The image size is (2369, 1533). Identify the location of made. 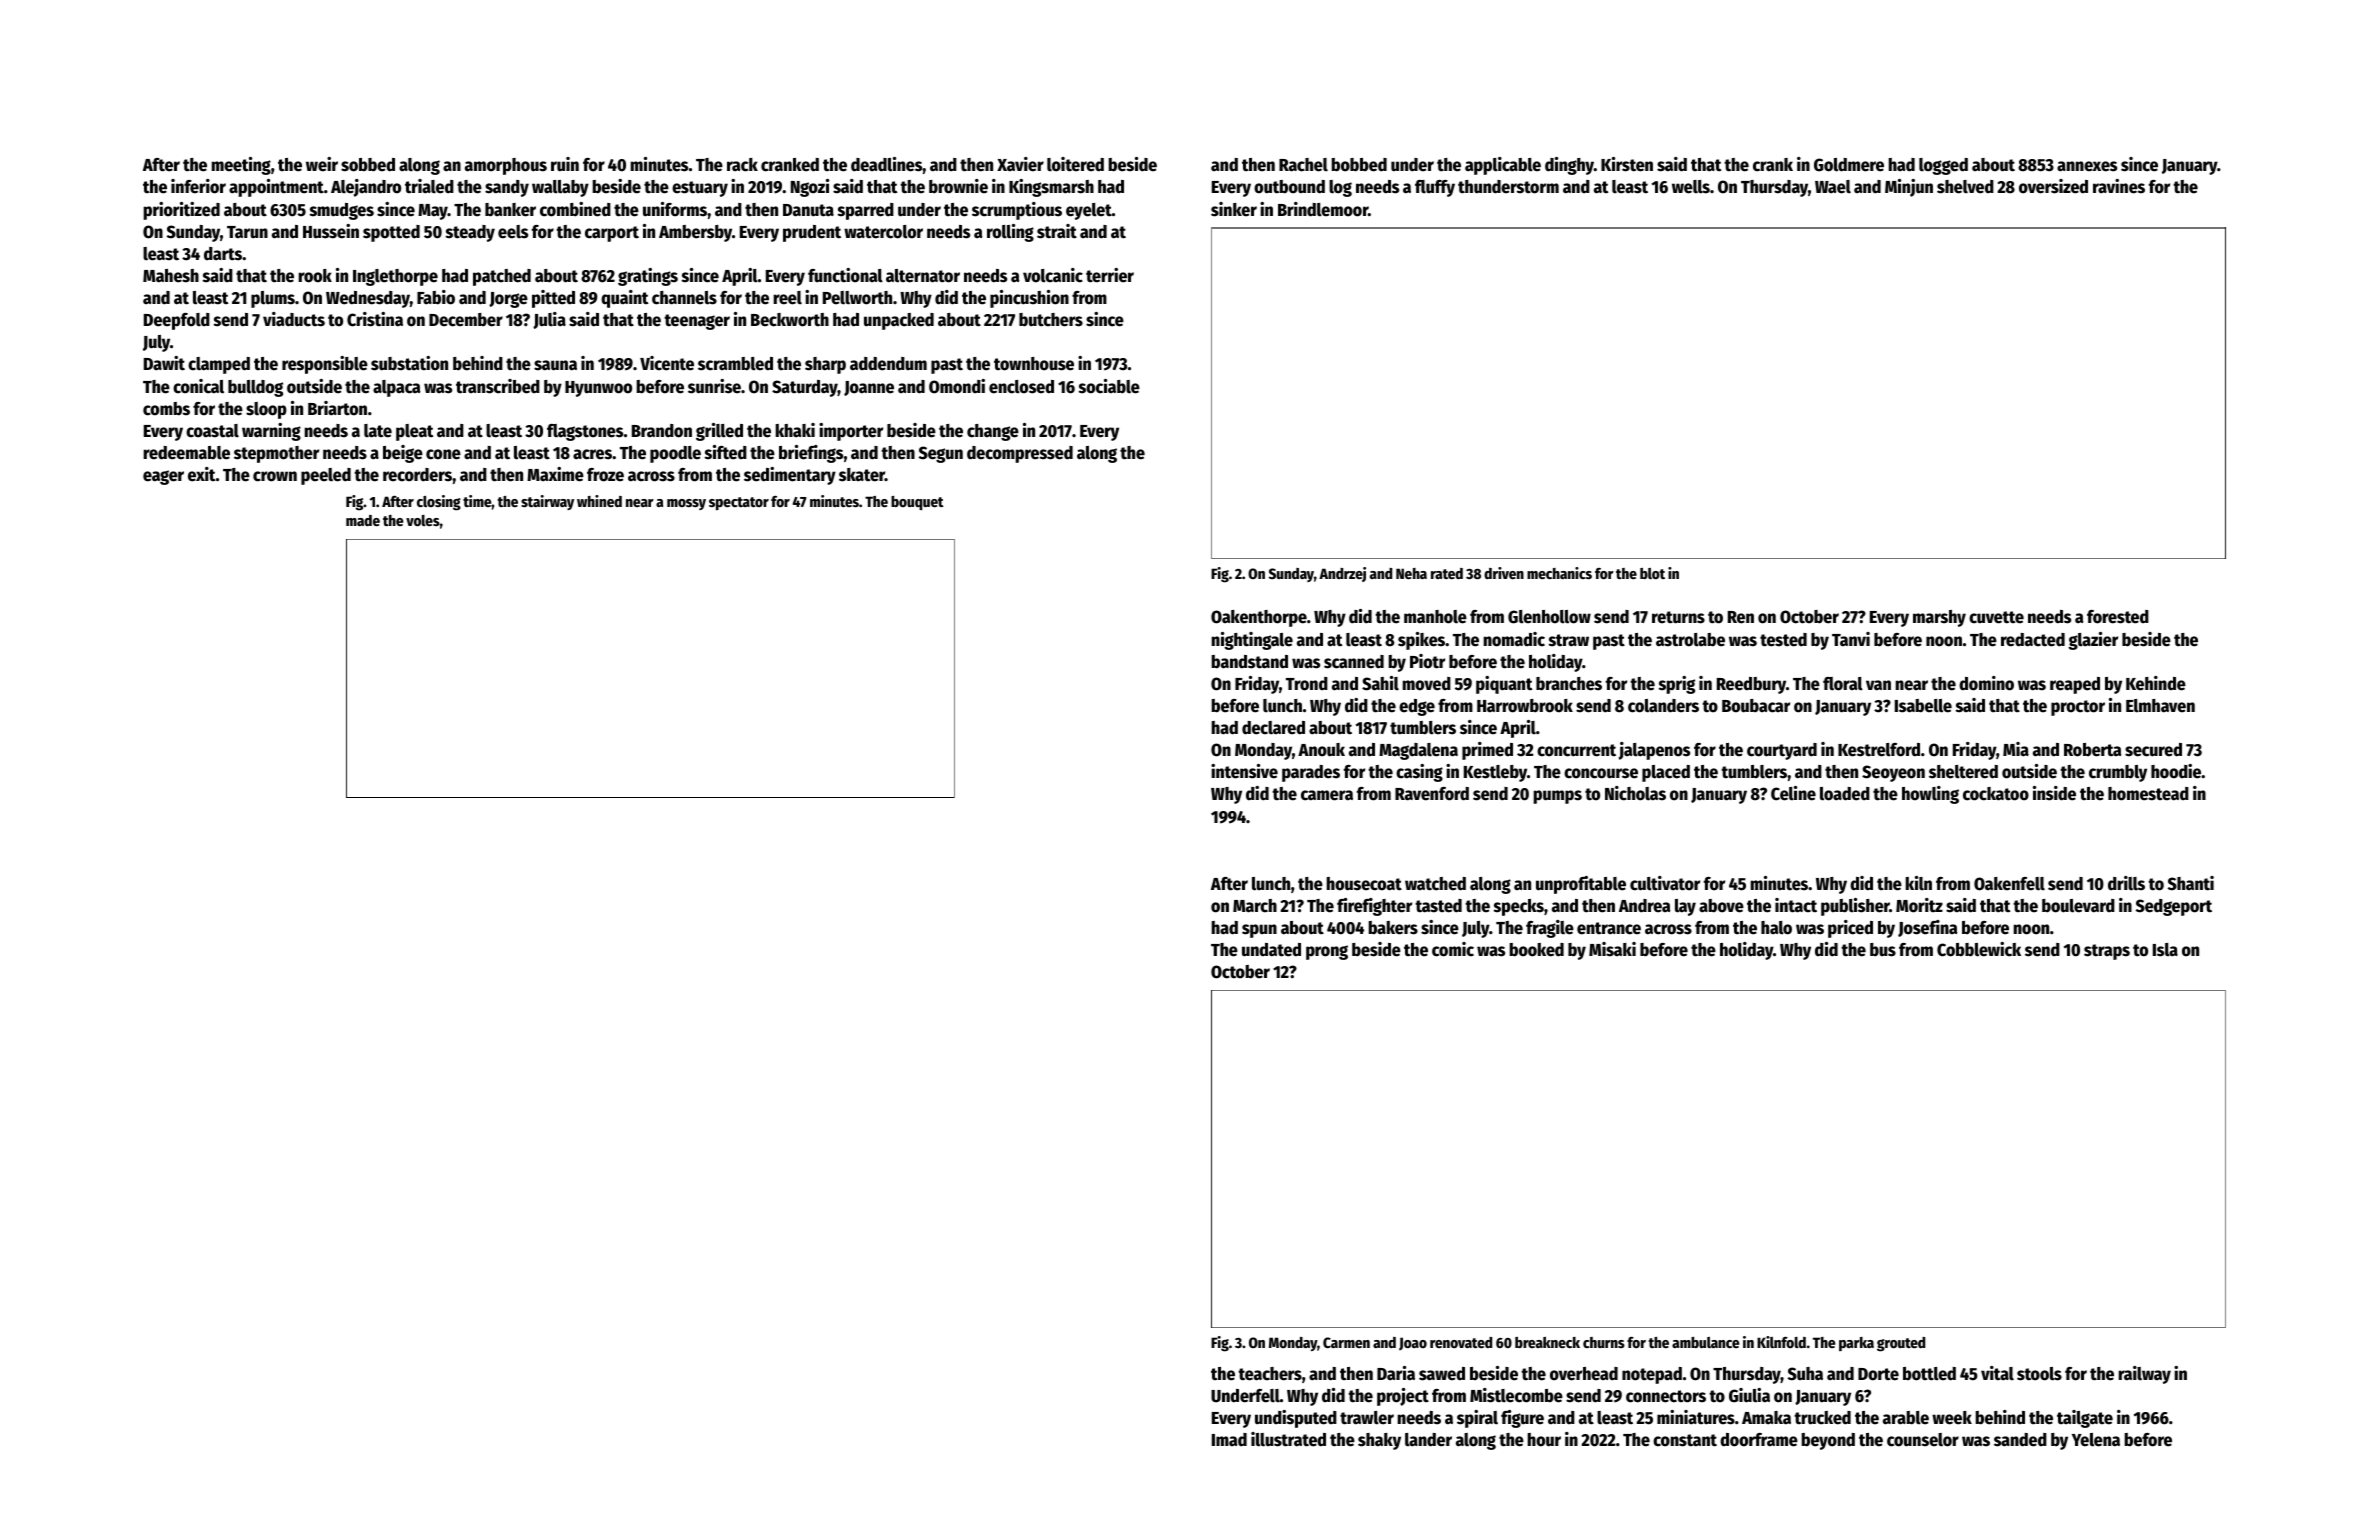
(363, 520).
